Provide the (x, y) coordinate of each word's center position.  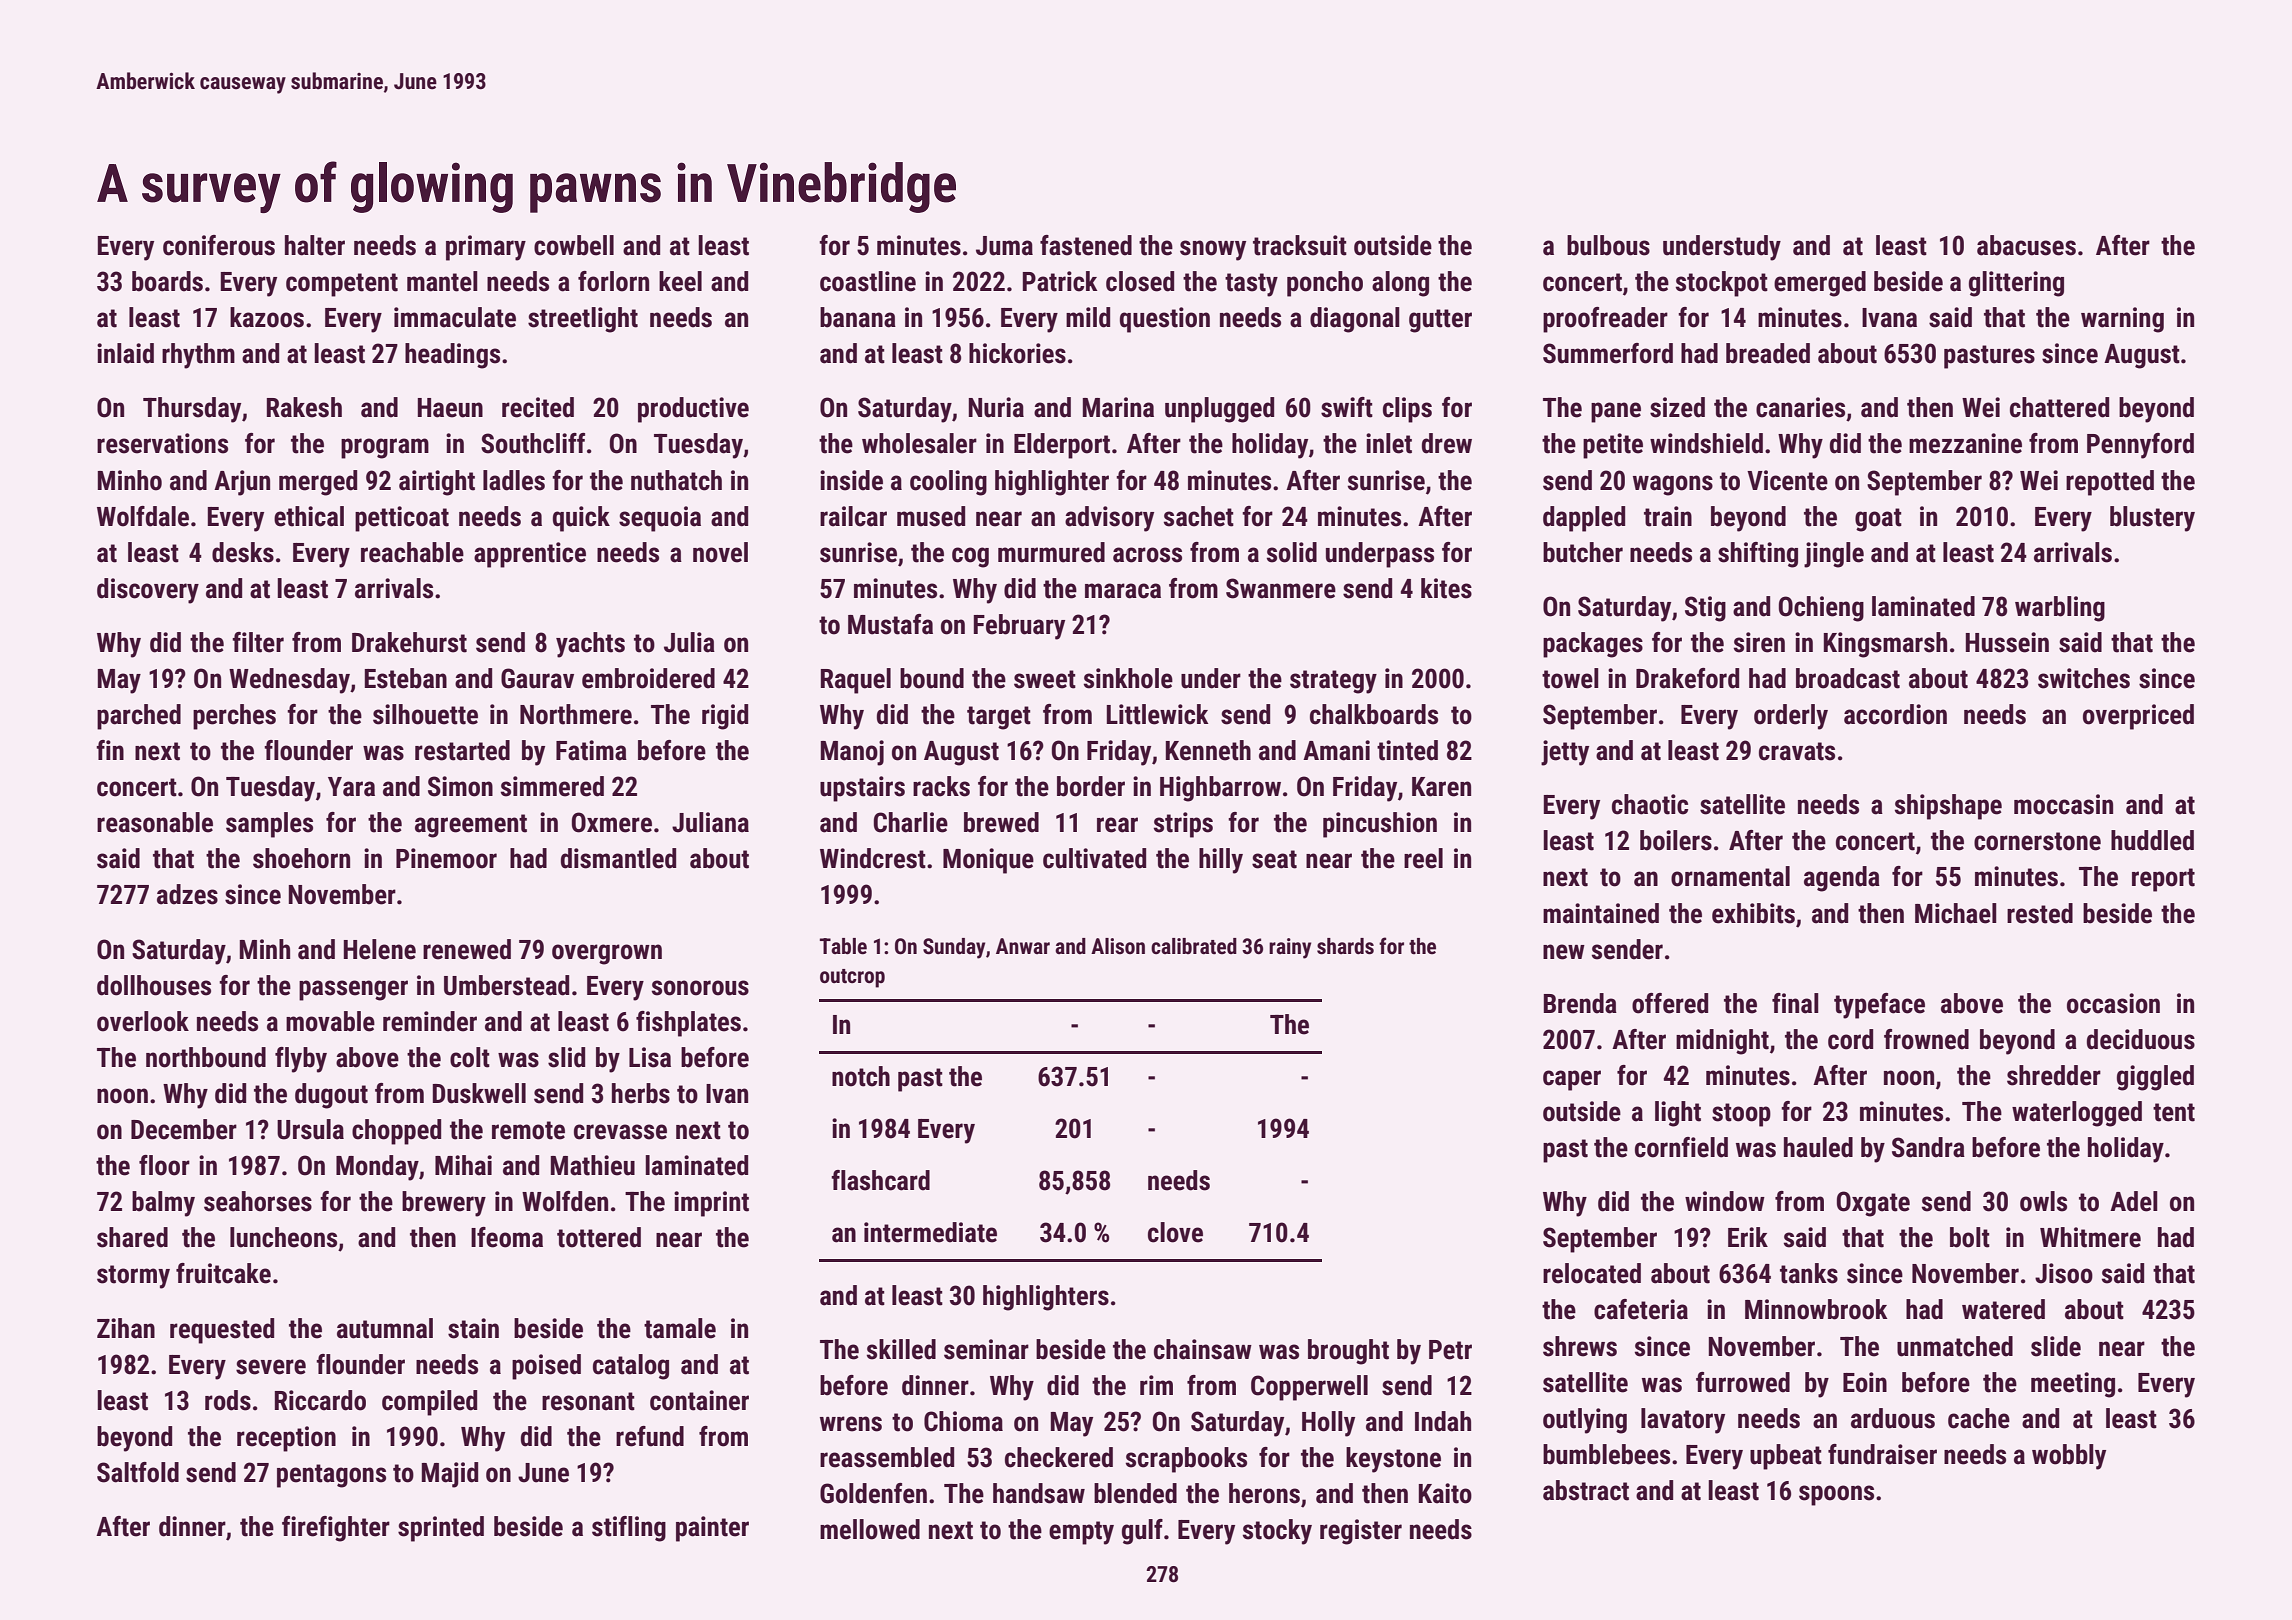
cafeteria (1641, 1309)
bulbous (1608, 245)
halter (315, 245)
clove (1175, 1232)
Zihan (126, 1328)
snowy (1213, 250)
